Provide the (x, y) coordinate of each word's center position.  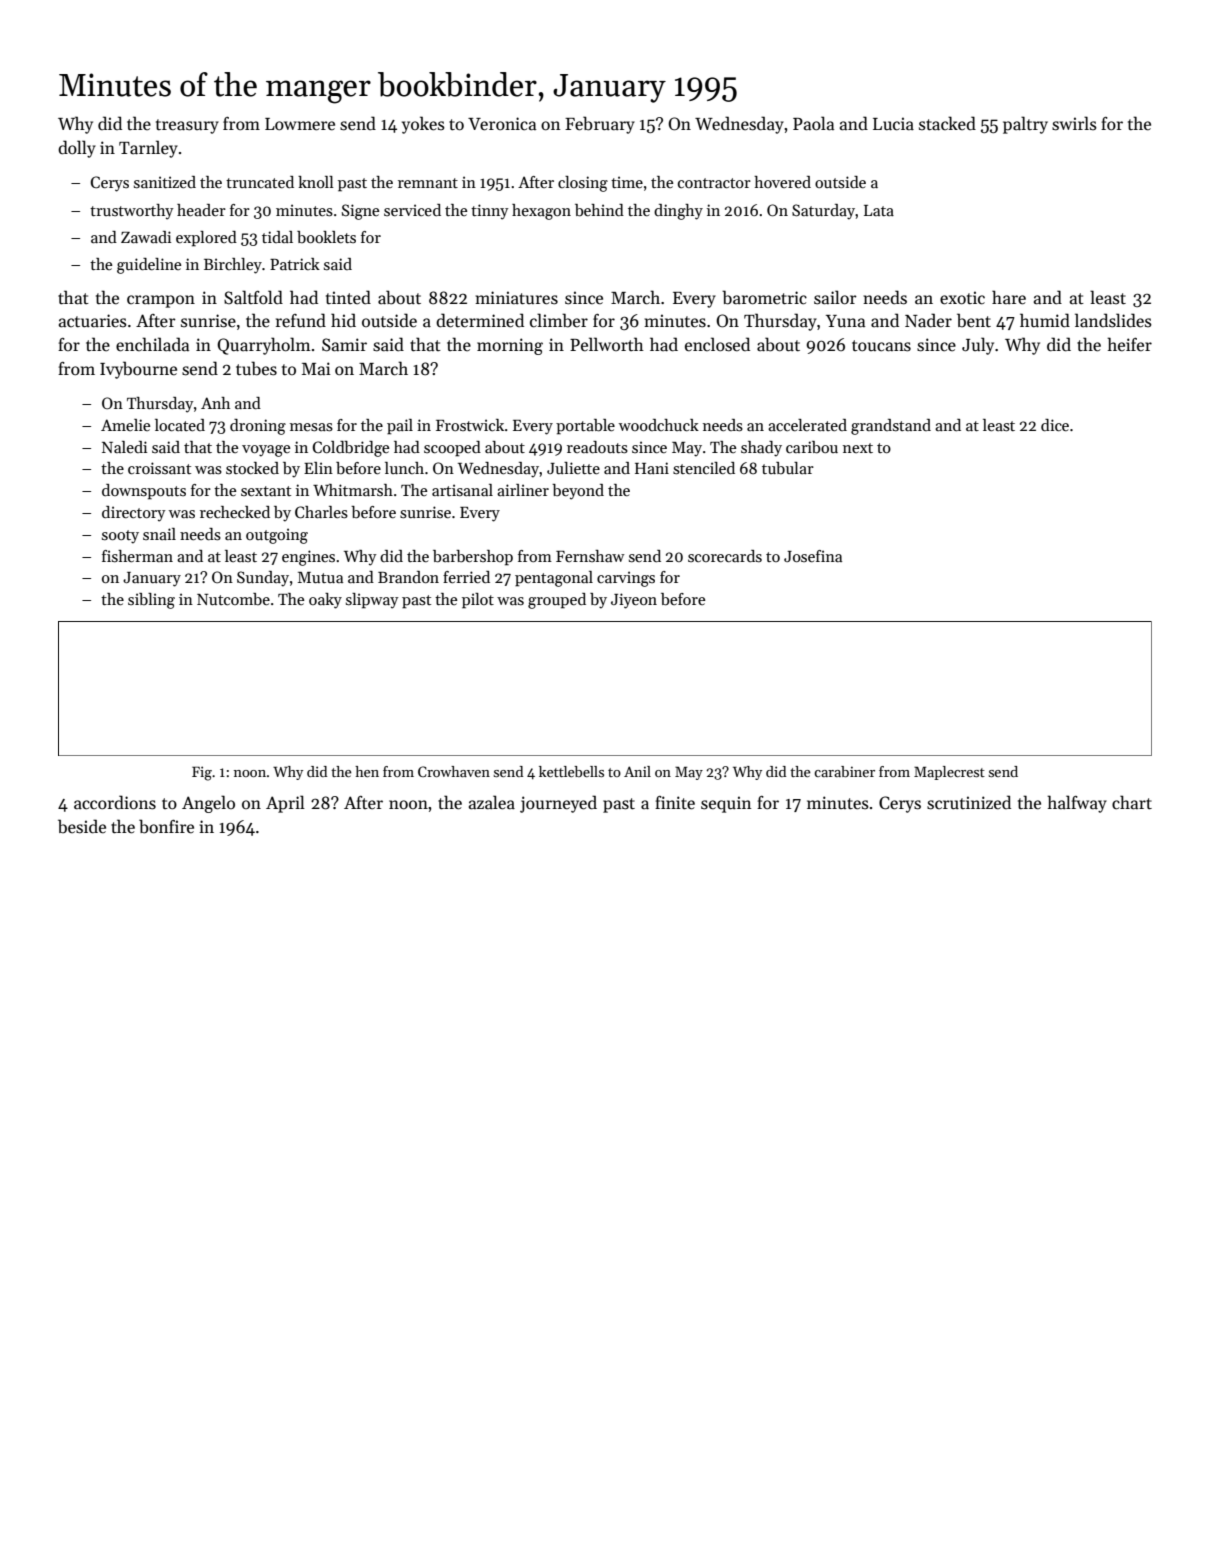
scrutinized (969, 802)
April (285, 804)
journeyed (558, 804)
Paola (813, 123)
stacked (947, 123)
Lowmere (300, 124)
